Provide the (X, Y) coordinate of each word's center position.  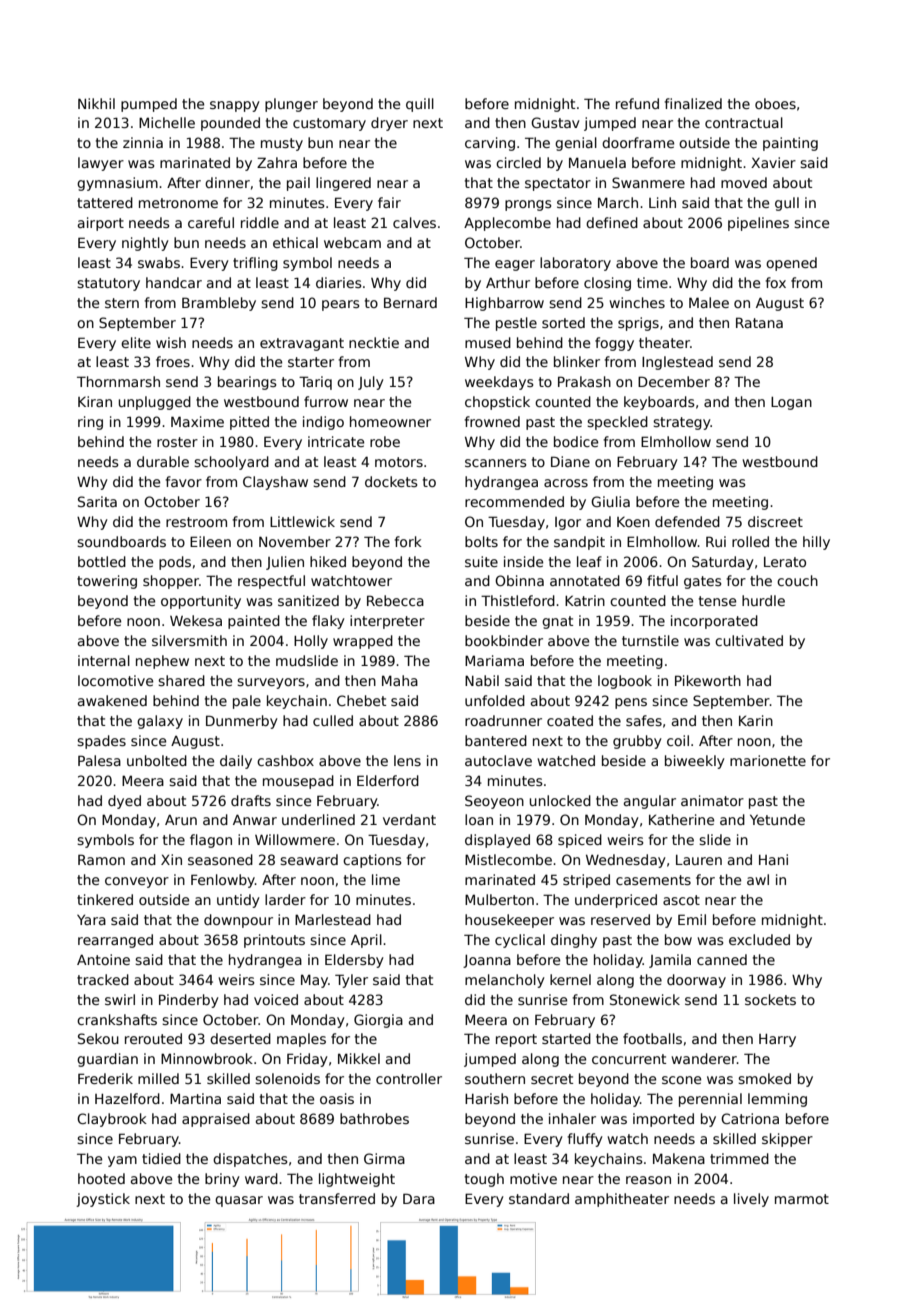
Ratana (759, 322)
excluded (759, 939)
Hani (773, 859)
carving (490, 144)
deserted (240, 1038)
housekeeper (509, 921)
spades (101, 742)
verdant (409, 819)
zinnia (143, 142)
